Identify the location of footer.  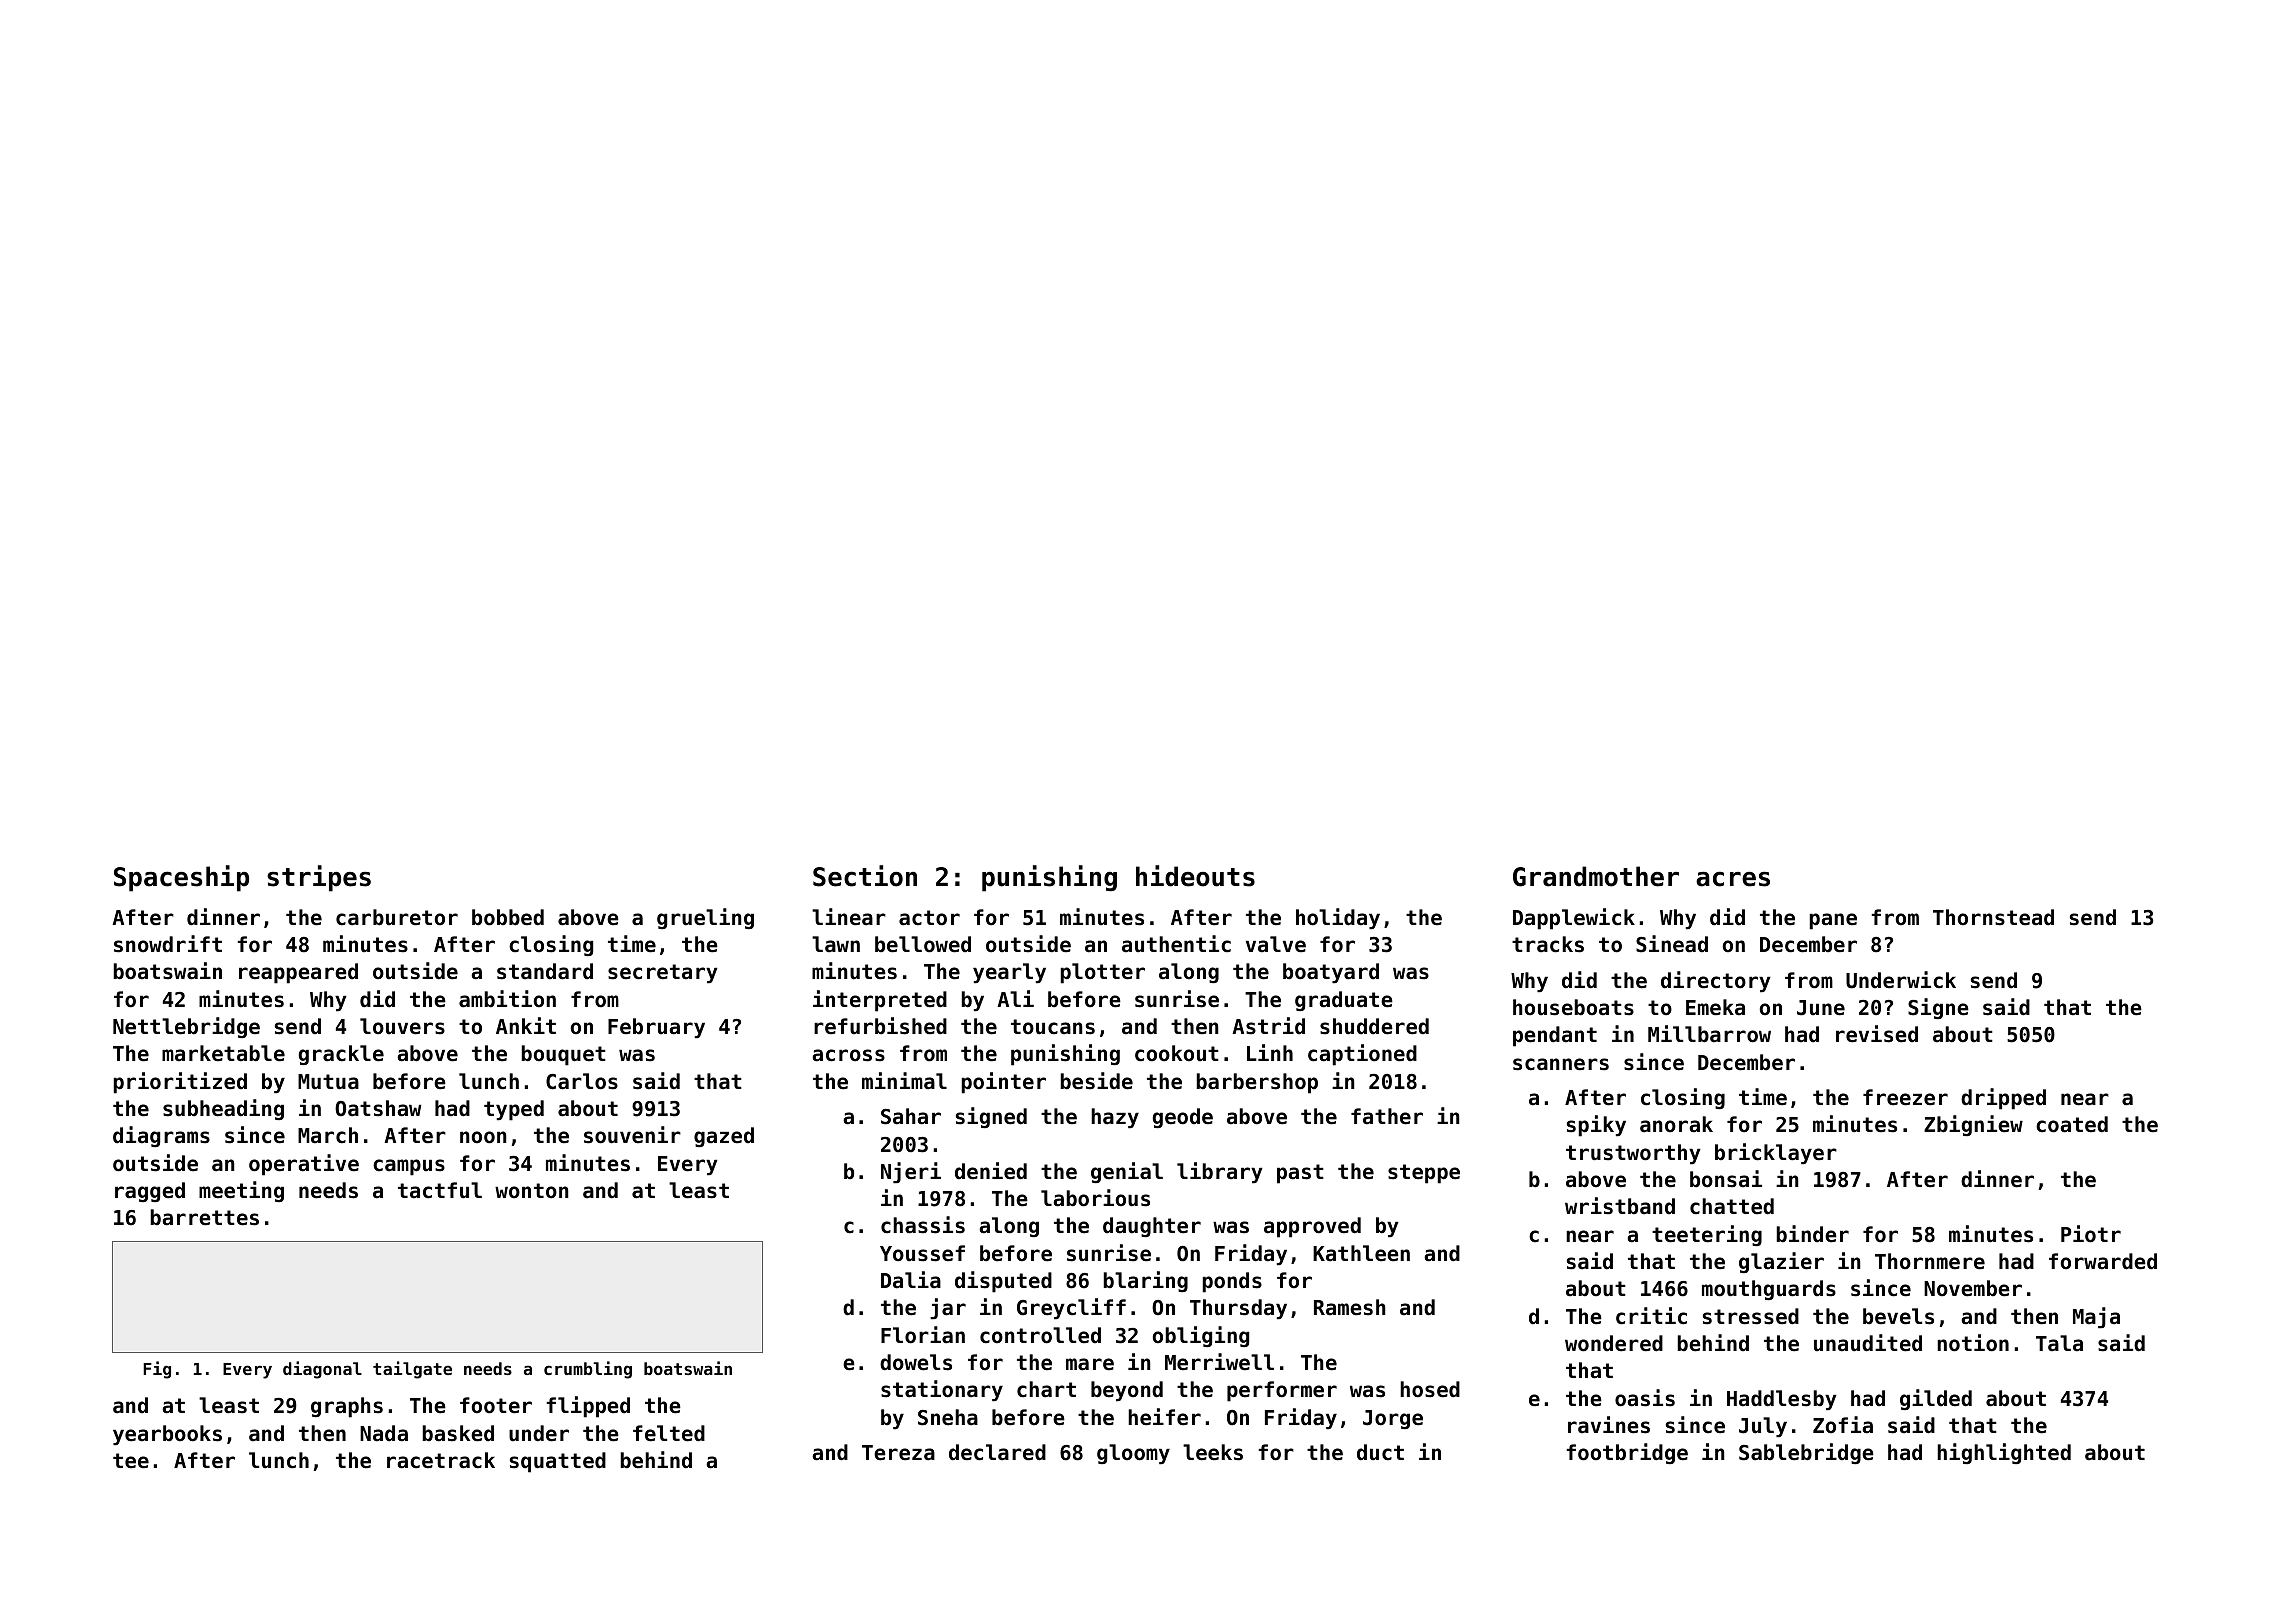
(496, 1405).
